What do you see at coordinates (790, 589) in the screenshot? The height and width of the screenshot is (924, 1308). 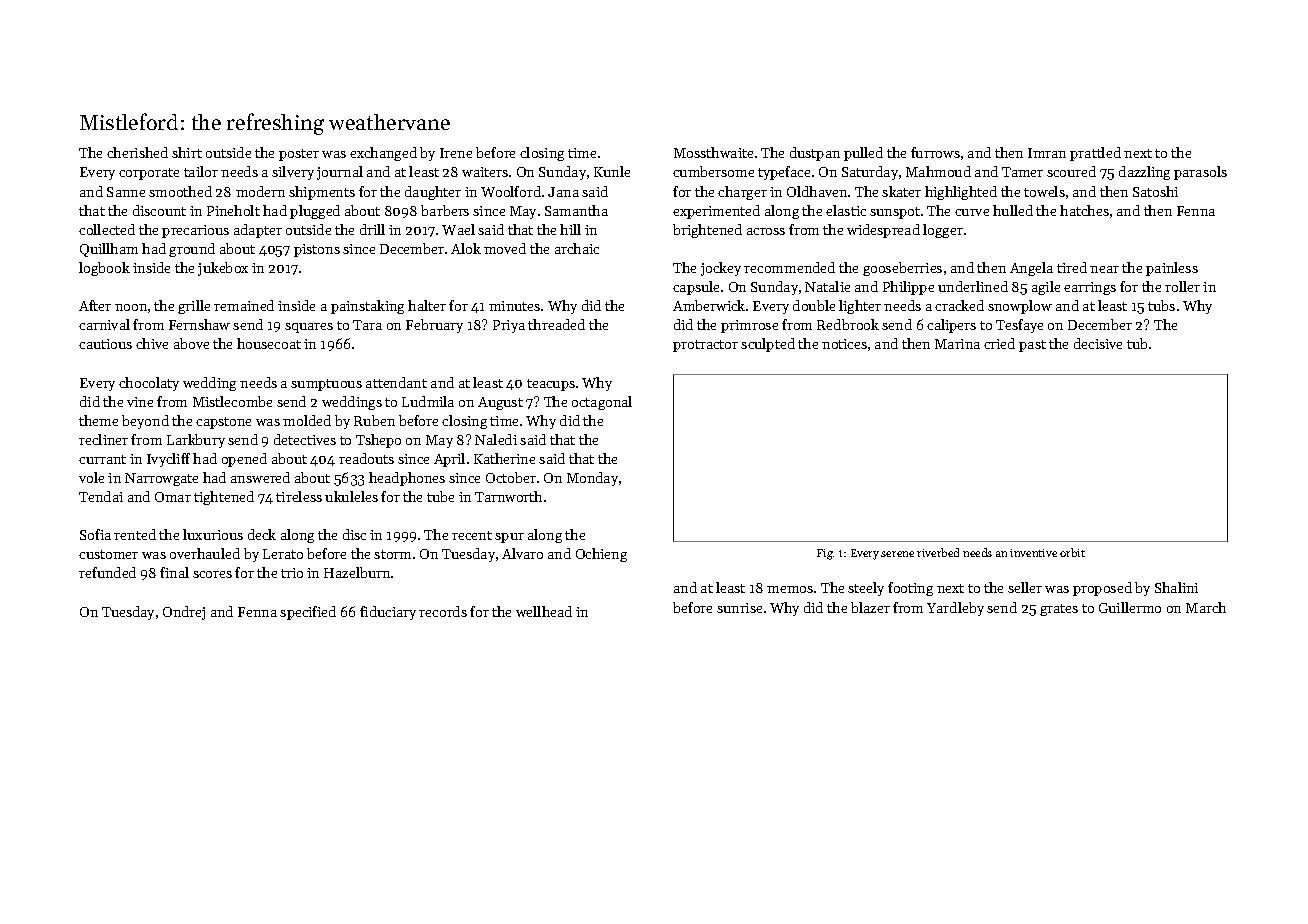 I see `memos` at bounding box center [790, 589].
